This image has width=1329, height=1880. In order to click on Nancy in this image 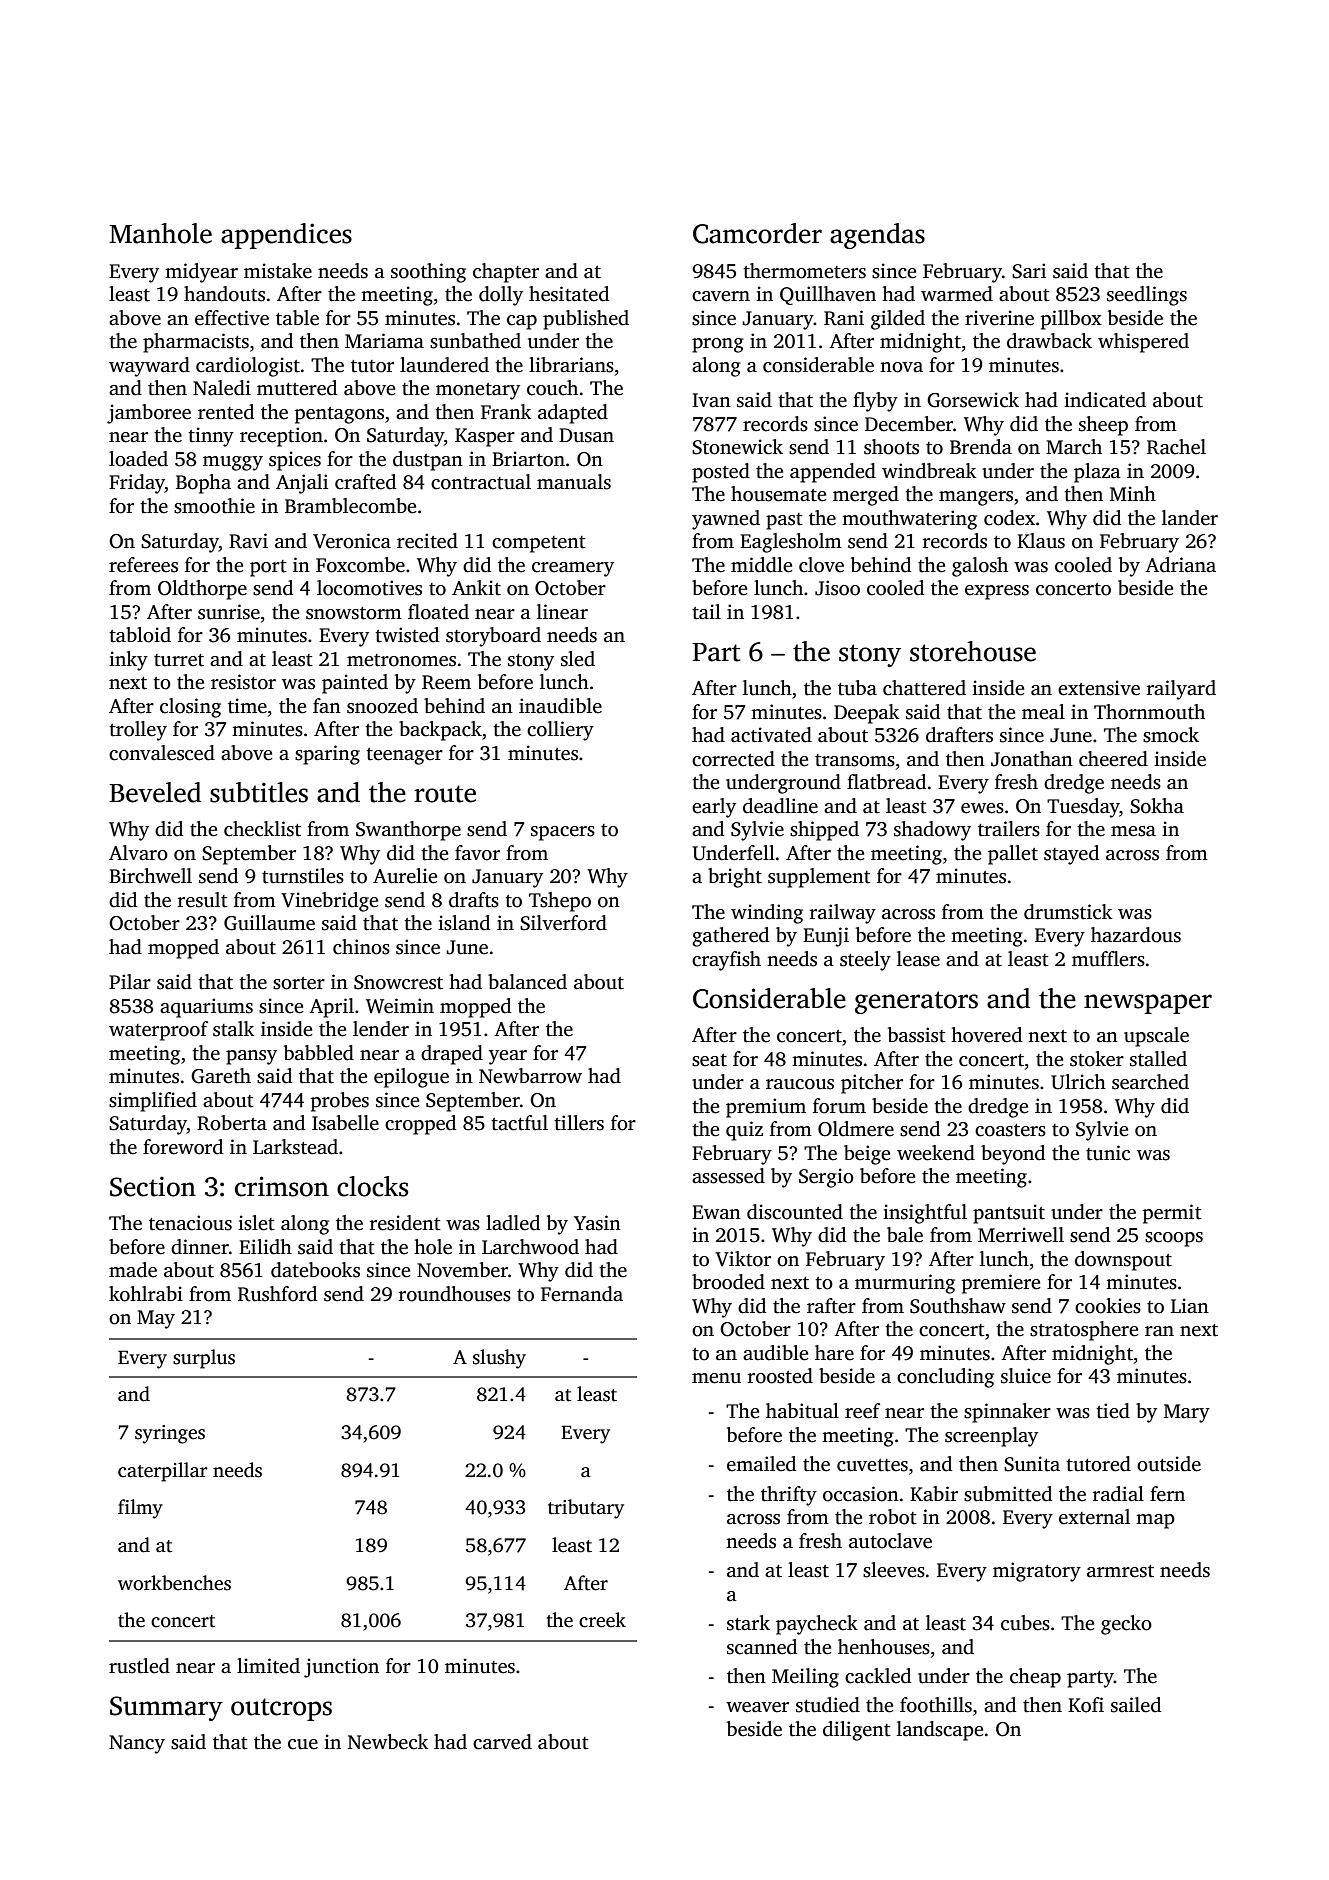, I will do `click(137, 1744)`.
